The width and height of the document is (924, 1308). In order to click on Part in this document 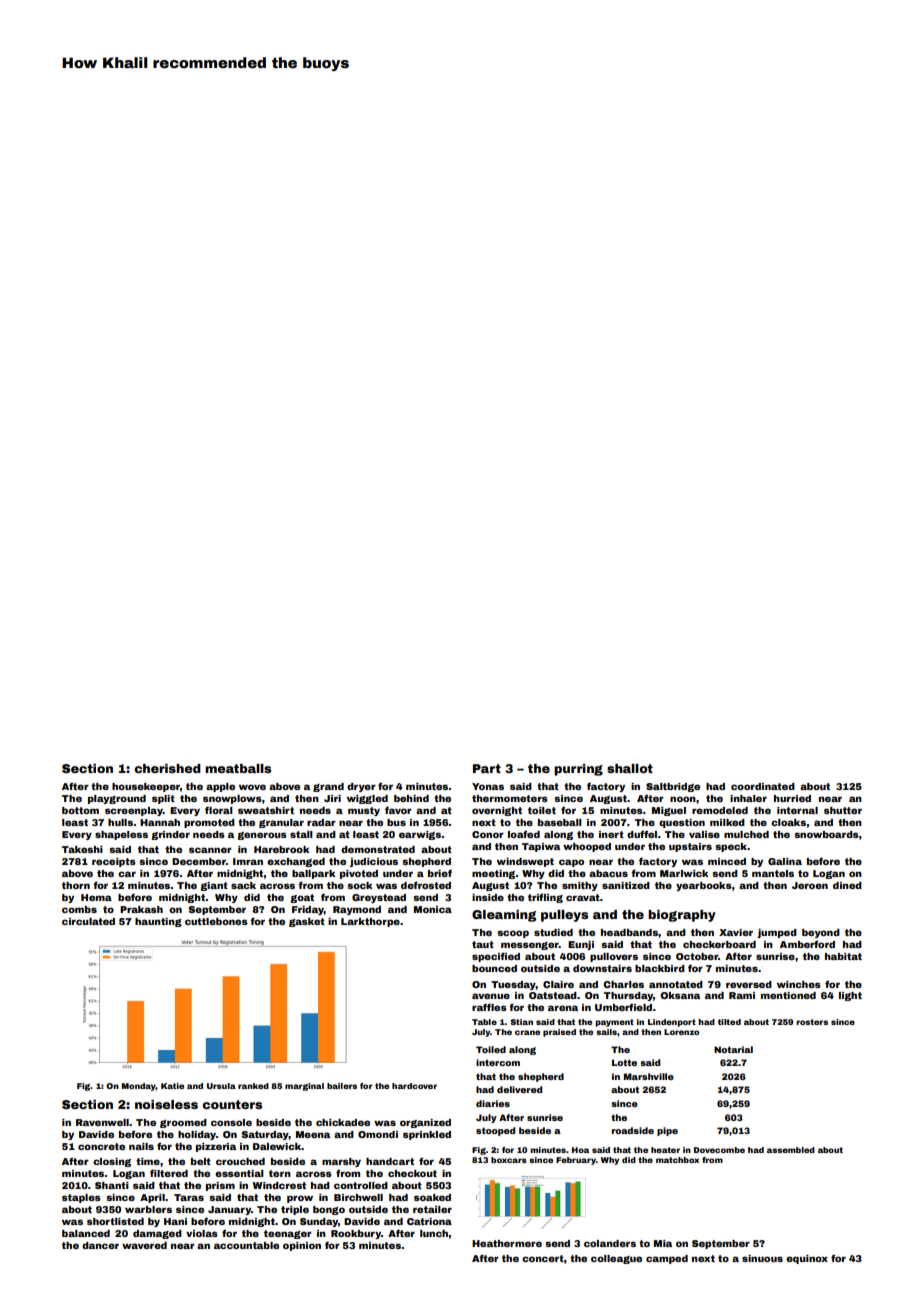, I will do `click(487, 768)`.
